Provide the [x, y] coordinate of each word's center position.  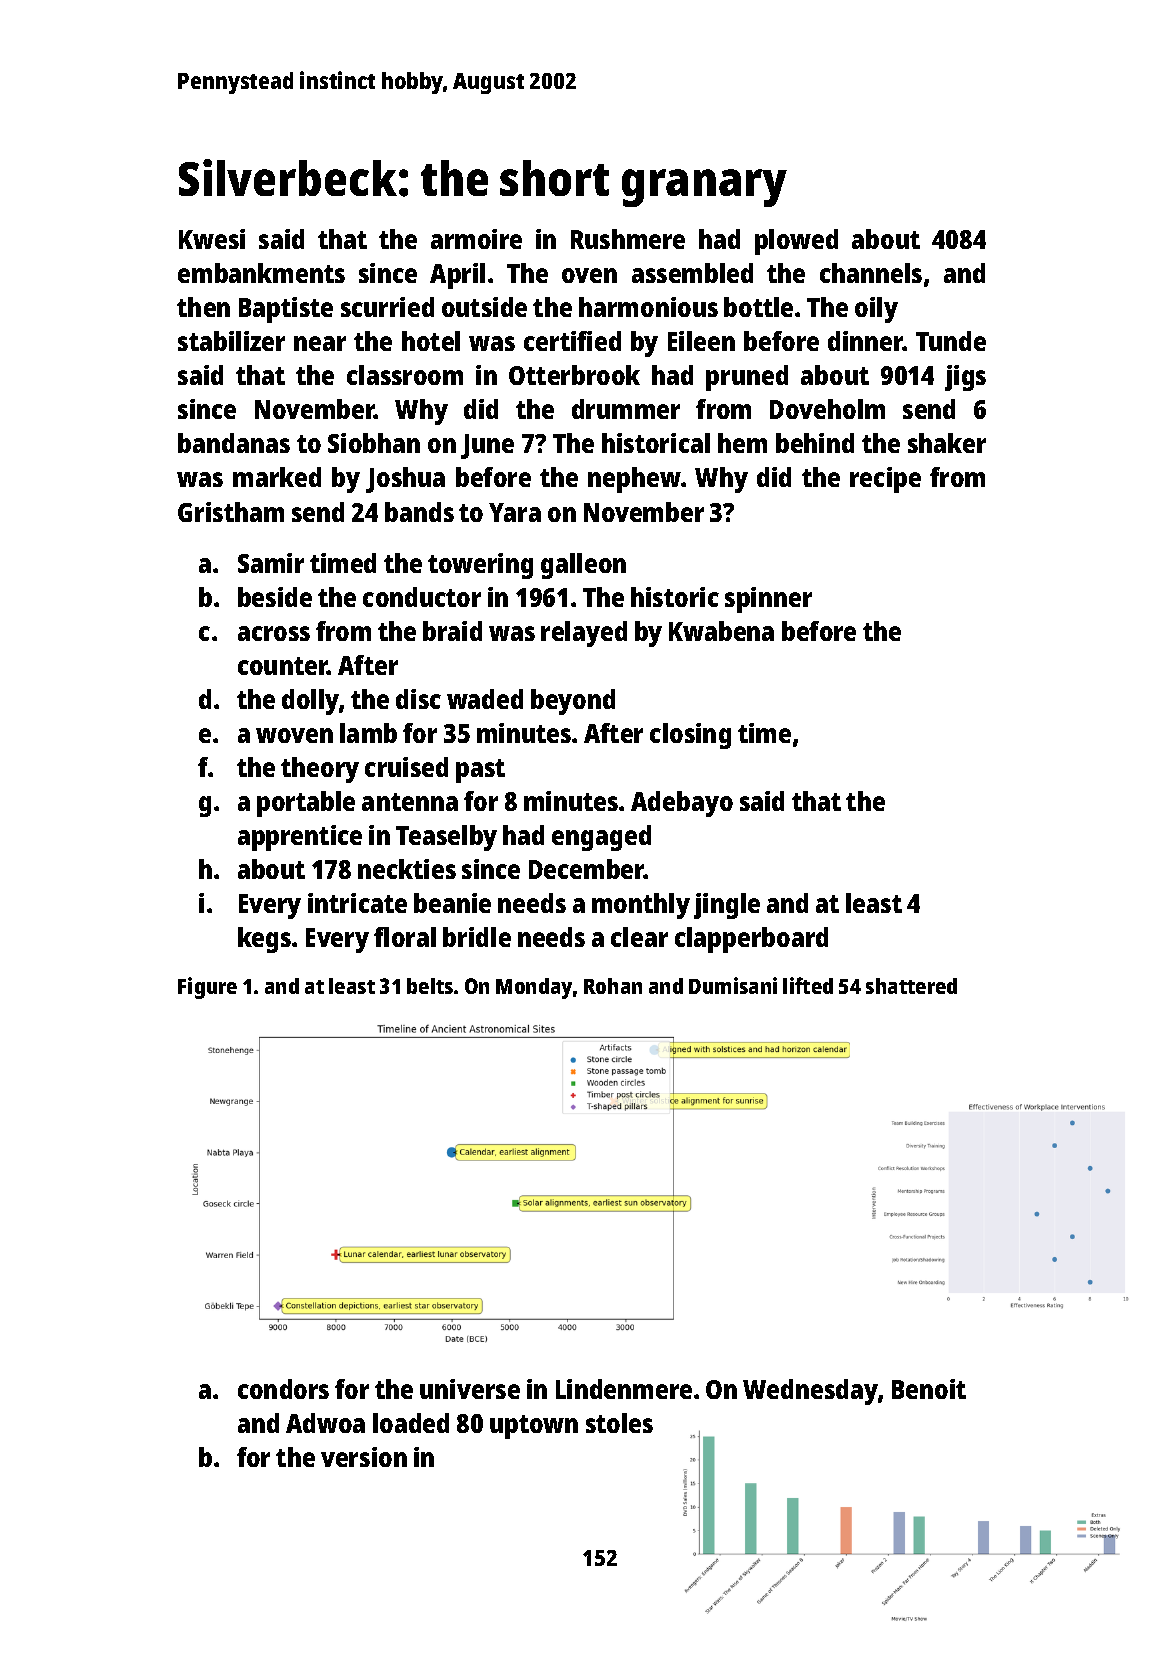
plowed [796, 242]
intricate [357, 903]
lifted [808, 985]
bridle [477, 937]
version [364, 1457]
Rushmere [628, 239]
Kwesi [212, 239]
